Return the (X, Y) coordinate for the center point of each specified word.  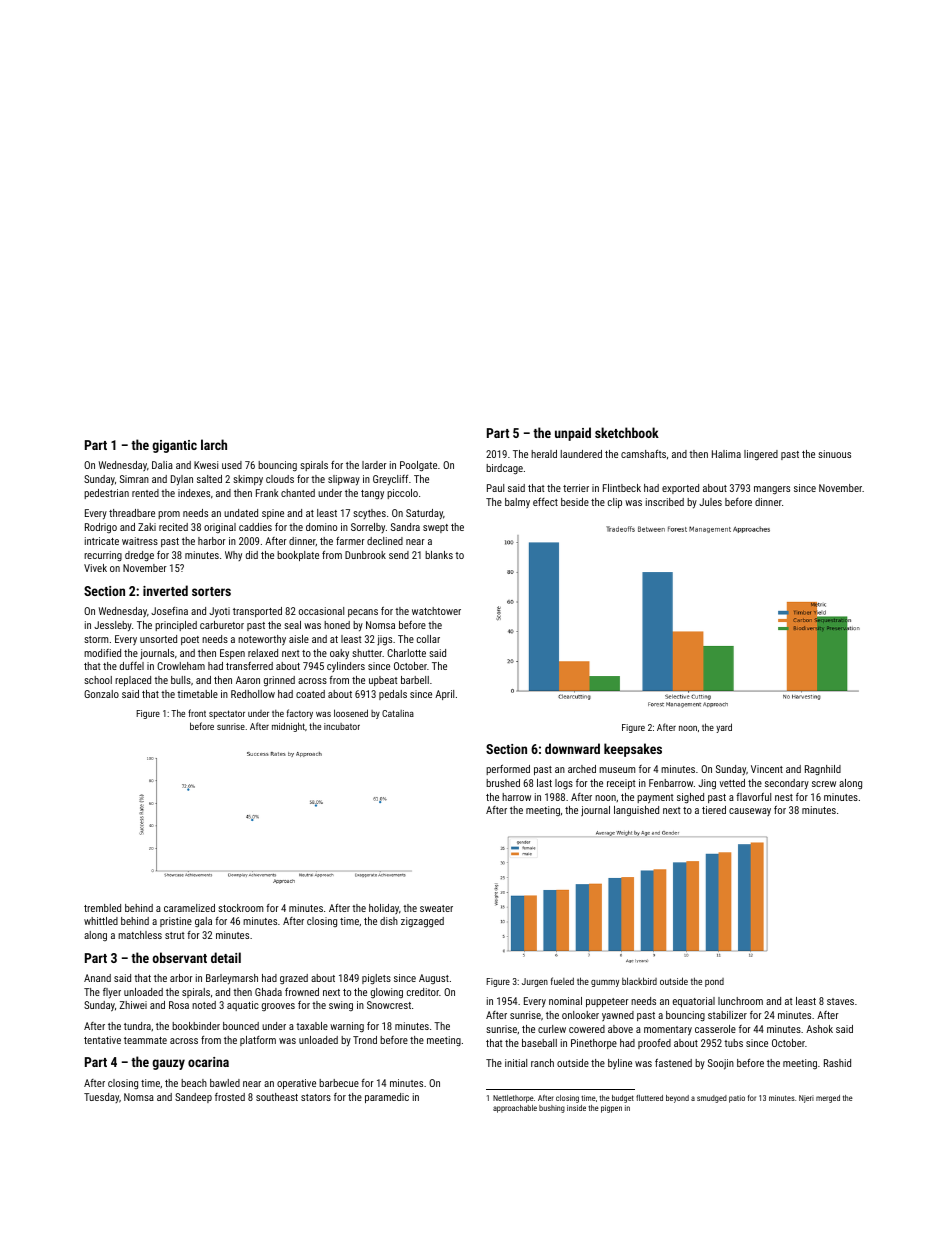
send (399, 555)
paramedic (387, 1098)
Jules (710, 502)
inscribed (665, 502)
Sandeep (193, 1098)
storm (96, 639)
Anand (97, 978)
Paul (495, 488)
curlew (552, 1029)
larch (214, 444)
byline (620, 1064)
